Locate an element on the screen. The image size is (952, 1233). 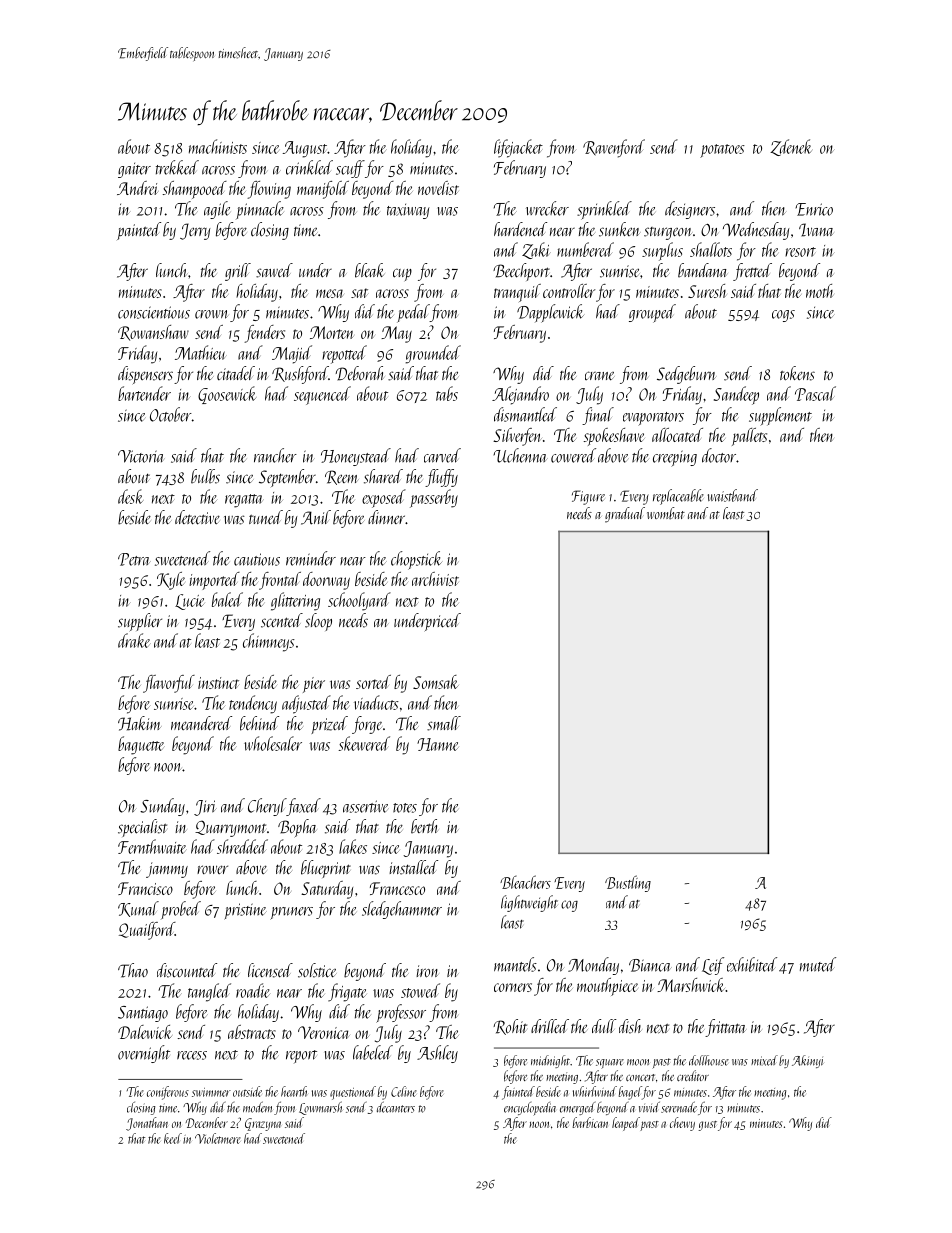
Zdenek is located at coordinates (791, 147).
